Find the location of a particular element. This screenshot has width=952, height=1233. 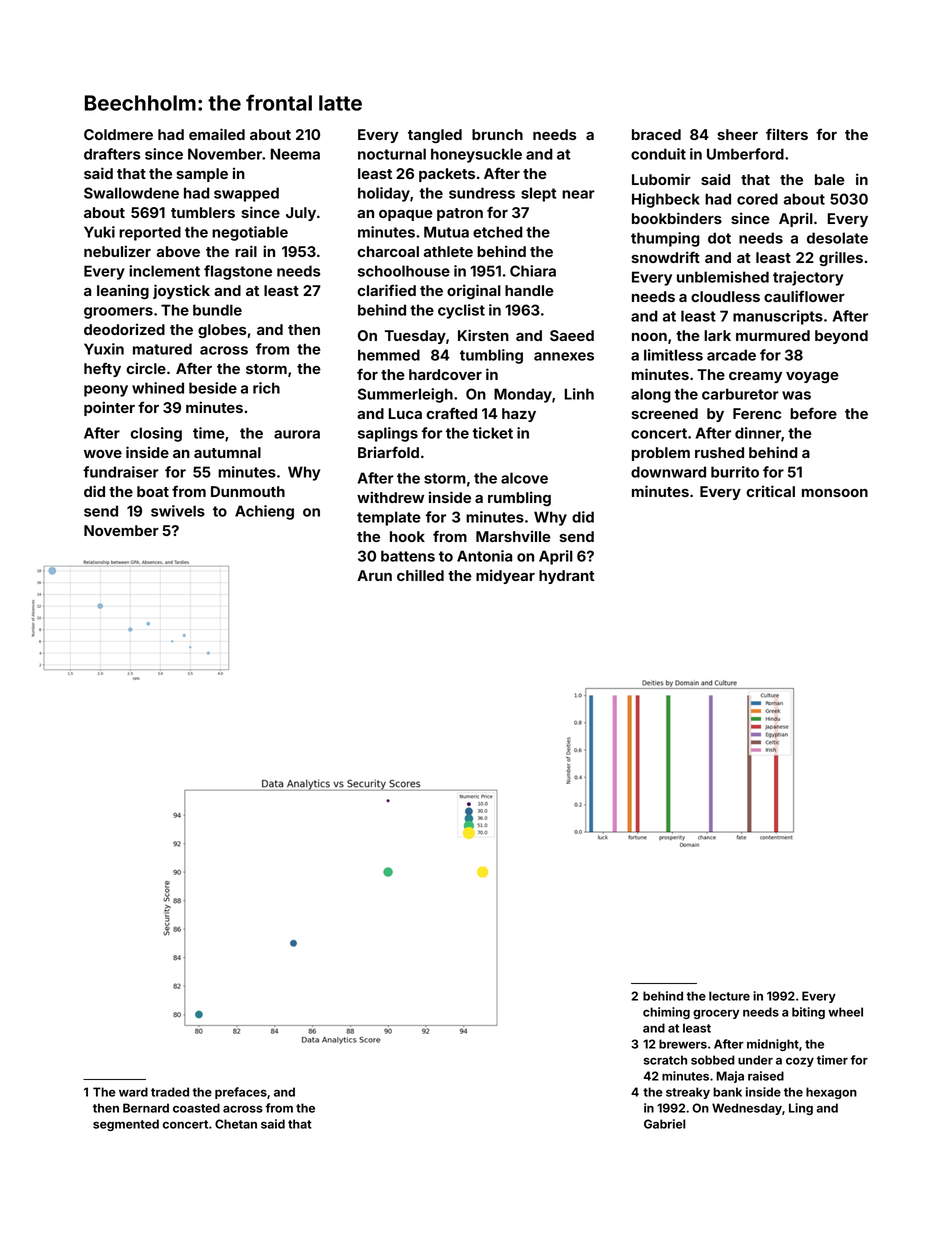

hazy is located at coordinates (519, 415).
